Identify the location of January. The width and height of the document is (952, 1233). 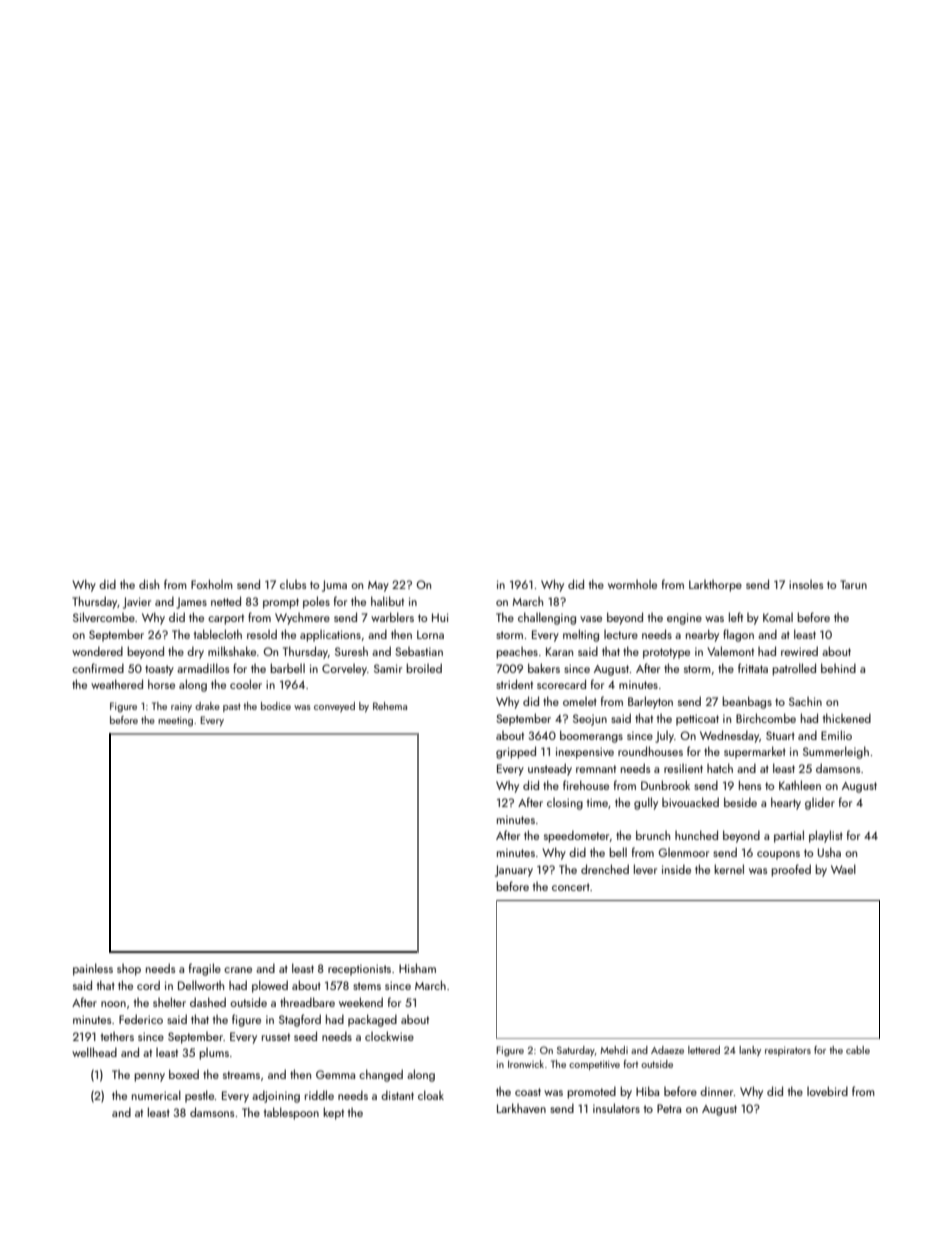
(514, 871).
